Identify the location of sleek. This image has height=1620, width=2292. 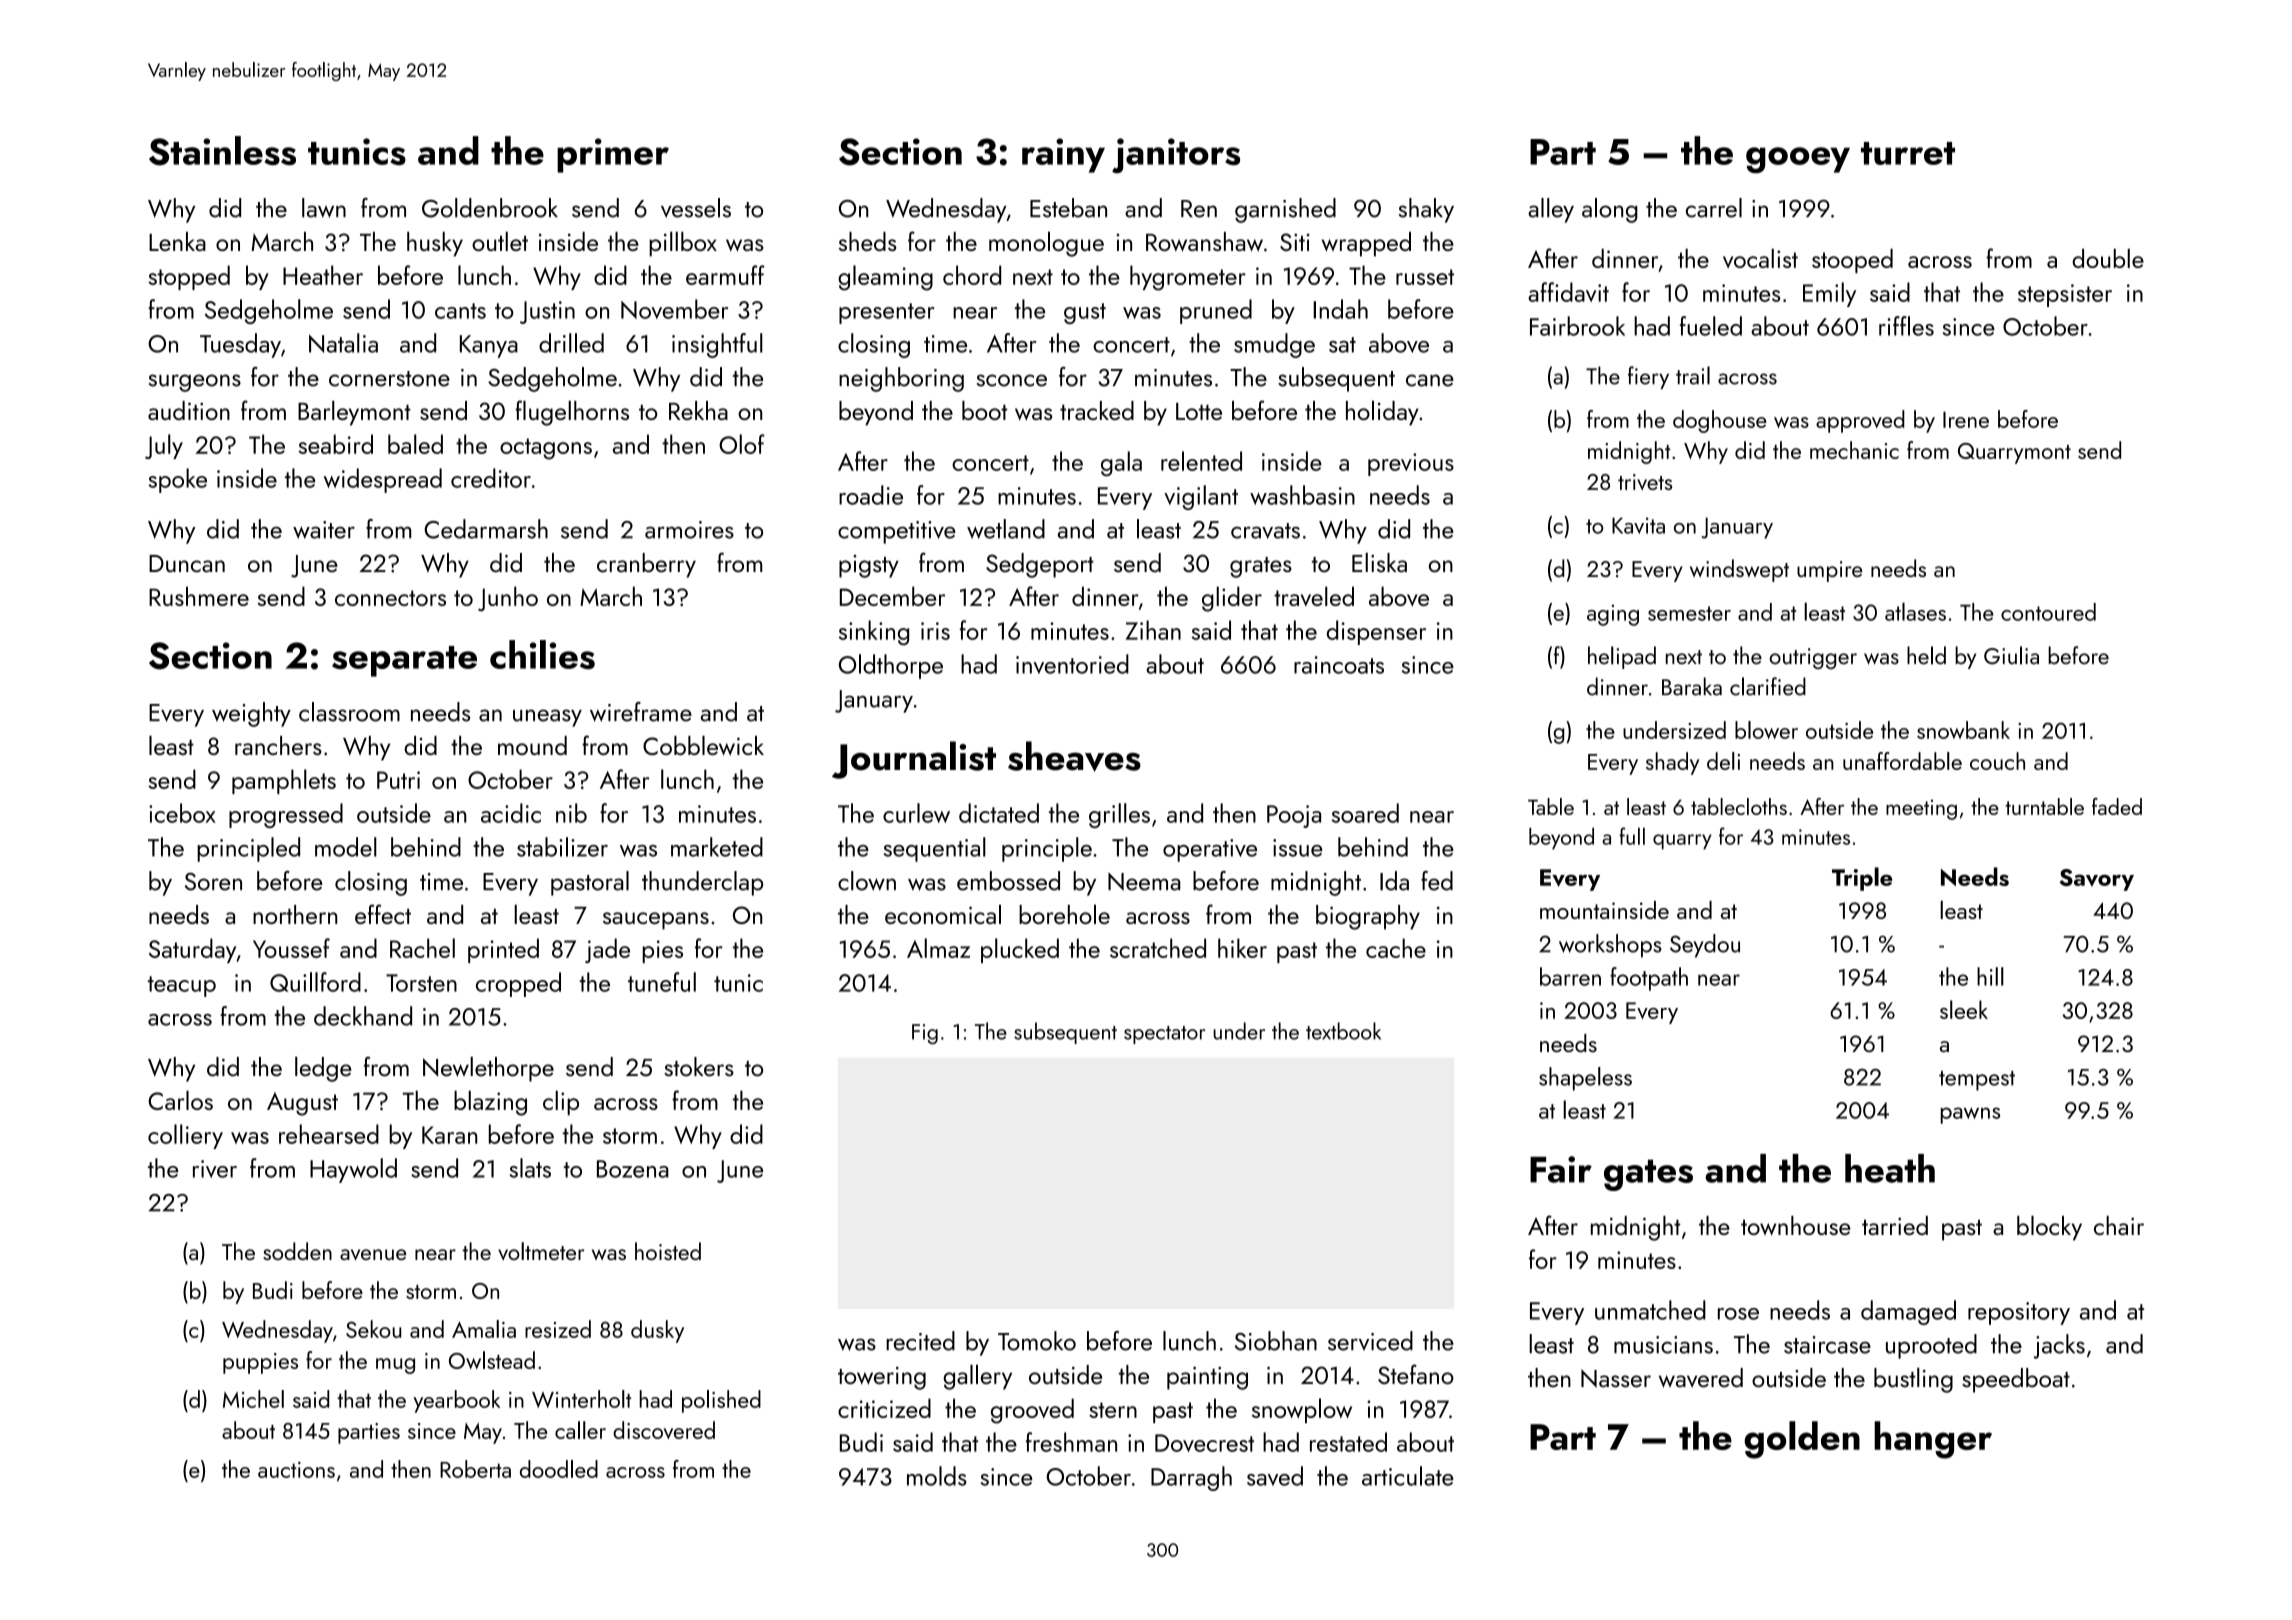
(1964, 1009).
